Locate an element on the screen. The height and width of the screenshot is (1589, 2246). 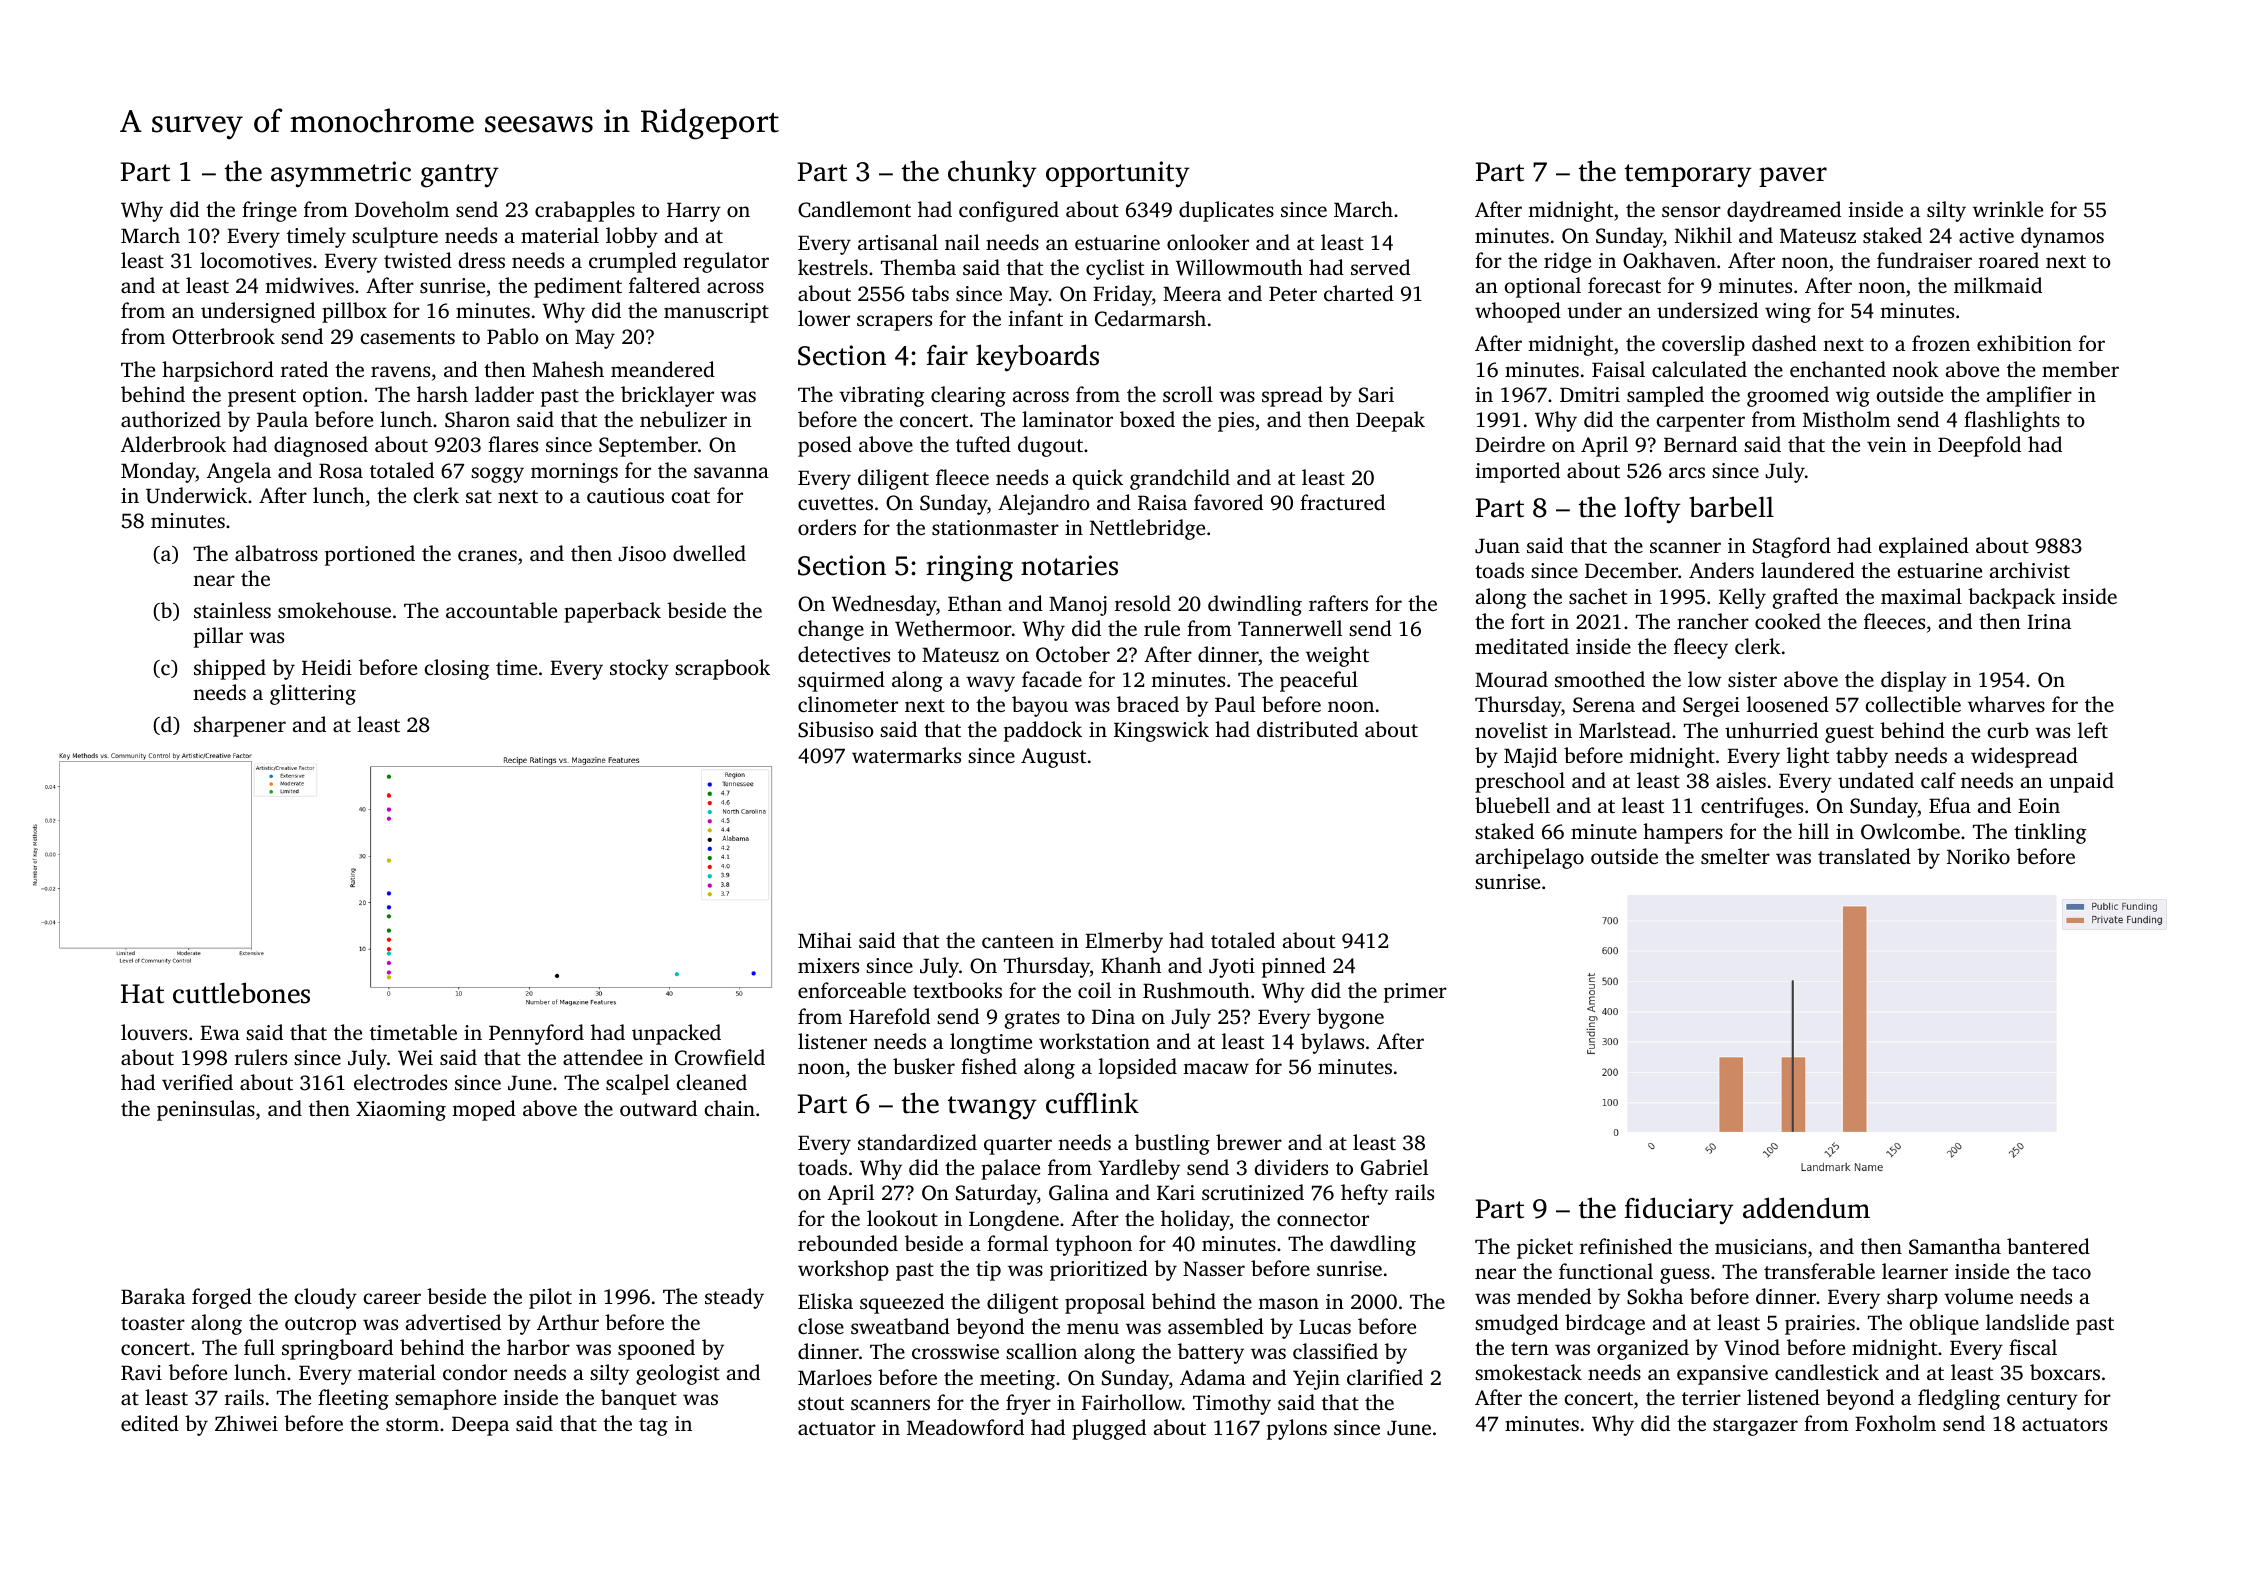
proposal is located at coordinates (1105, 1303).
